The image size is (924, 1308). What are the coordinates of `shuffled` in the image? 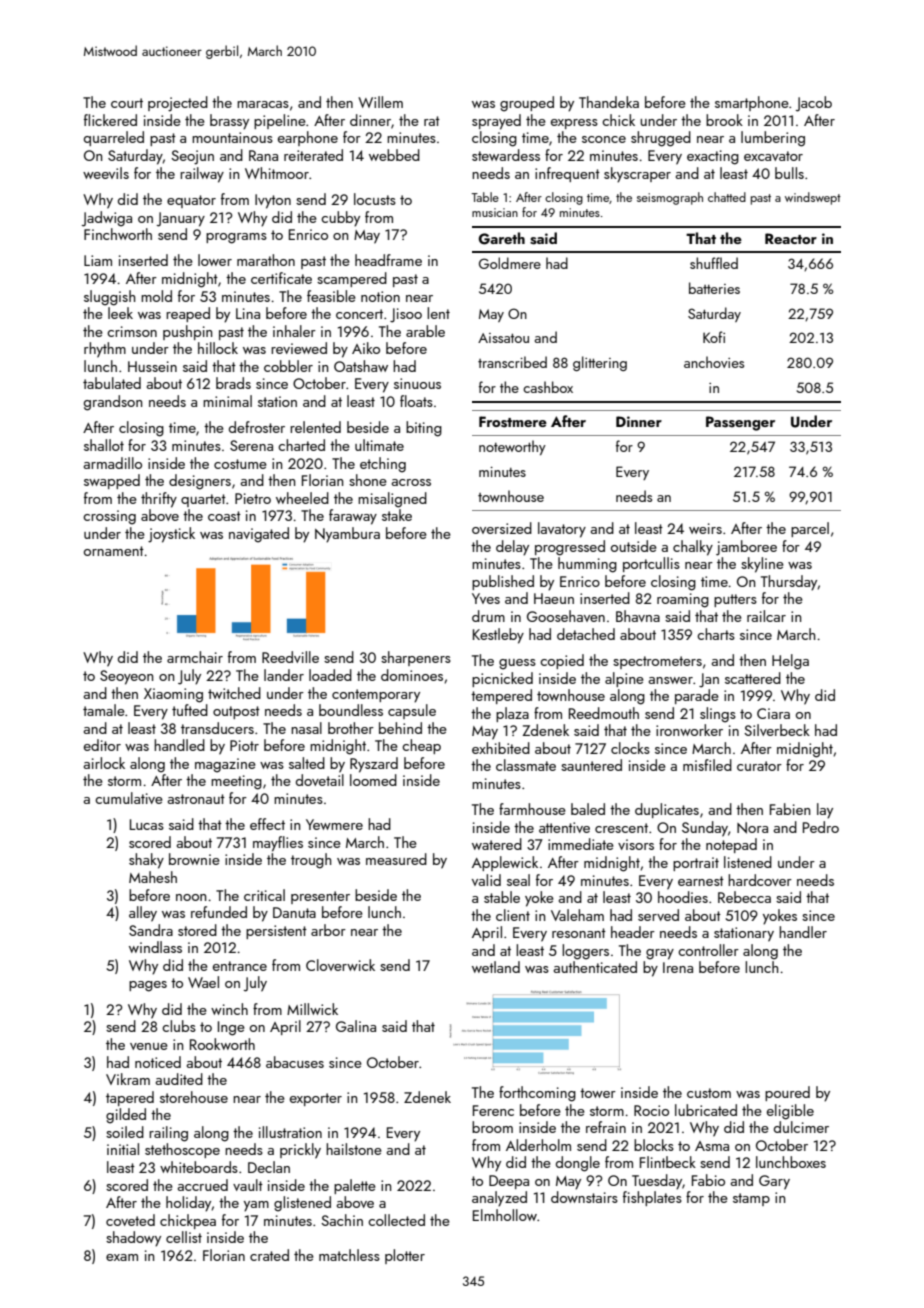 It's located at (714, 263).
